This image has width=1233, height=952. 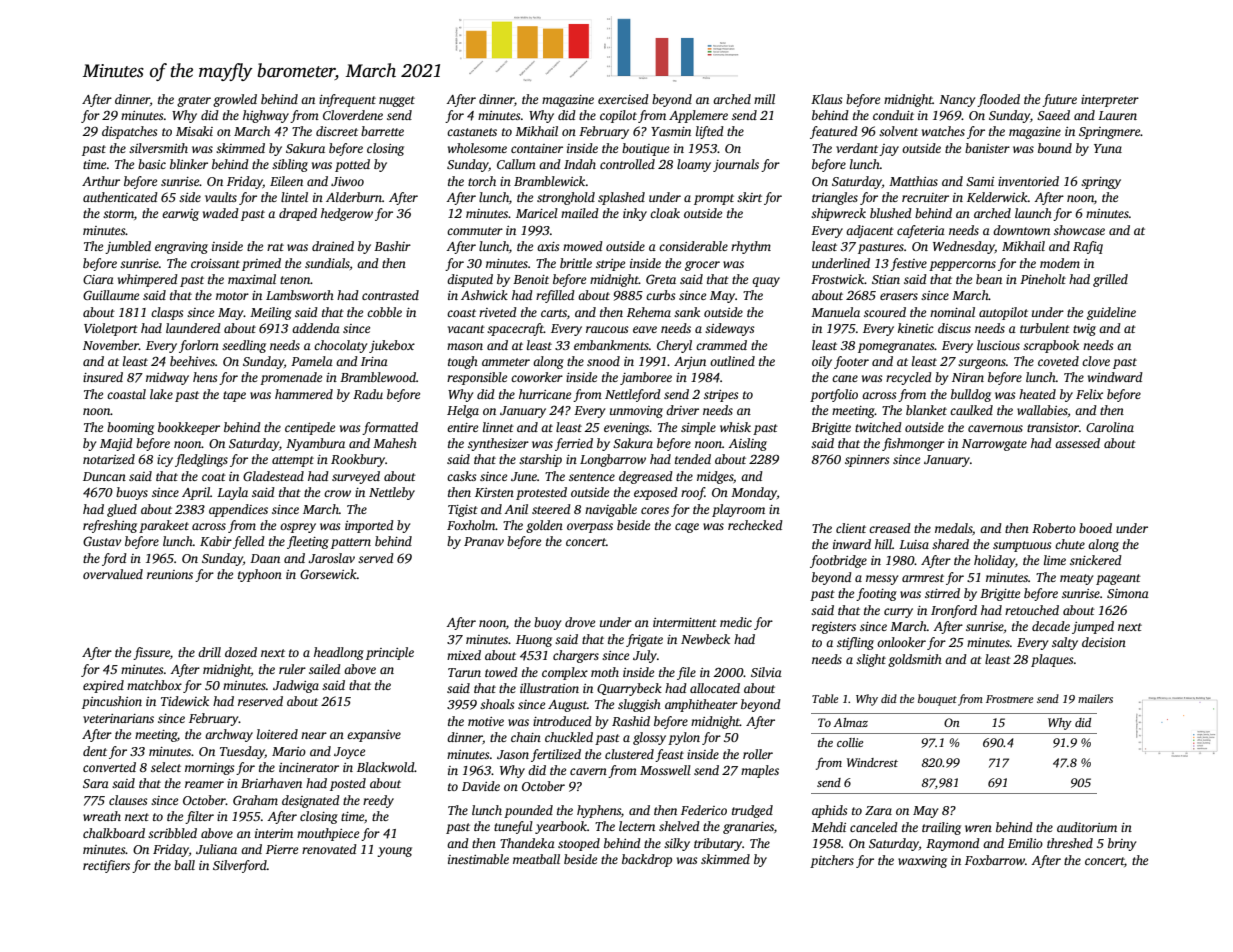 What do you see at coordinates (151, 653) in the image?
I see `fissure` at bounding box center [151, 653].
